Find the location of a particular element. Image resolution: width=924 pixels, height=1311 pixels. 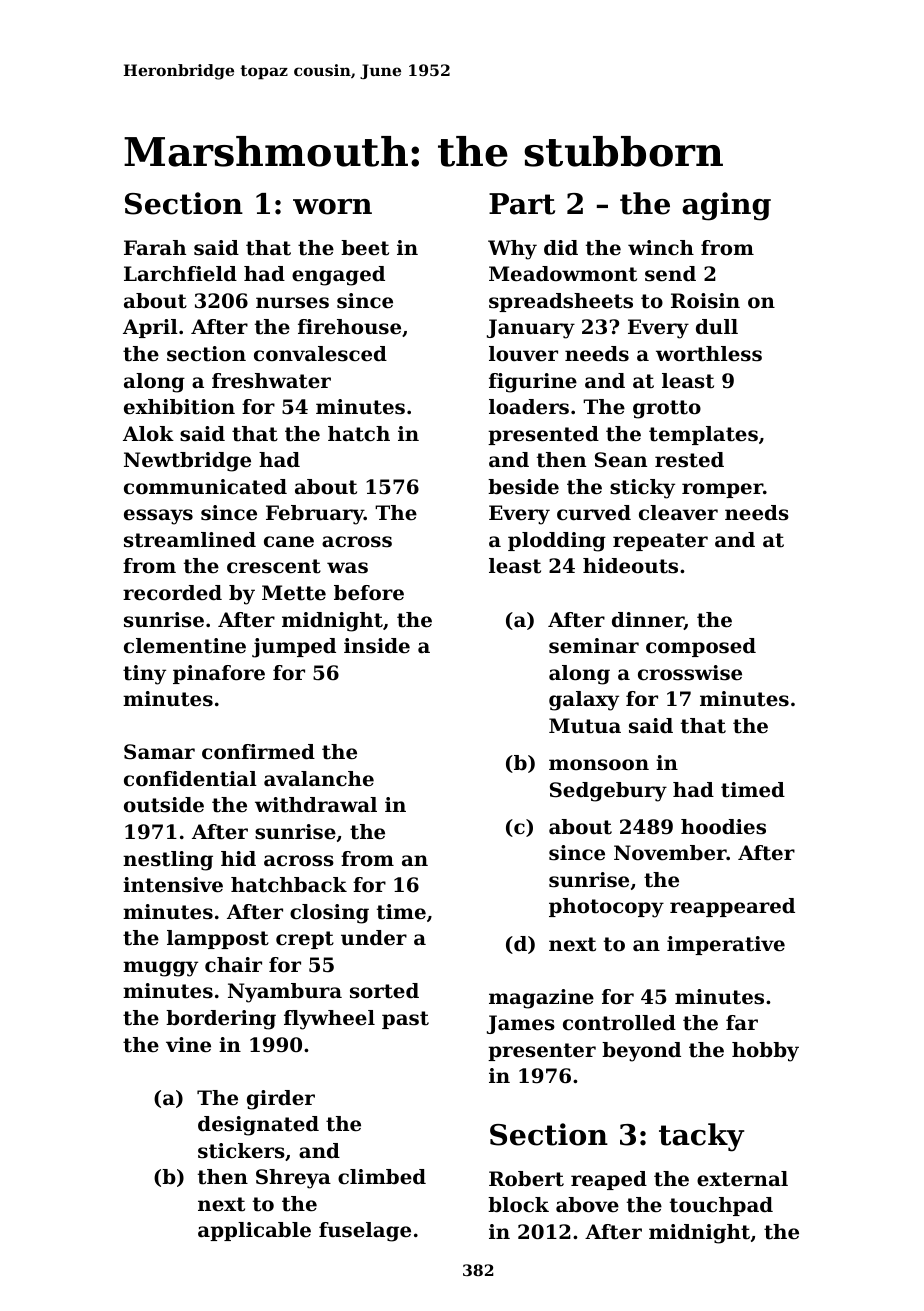

inside is located at coordinates (377, 646).
